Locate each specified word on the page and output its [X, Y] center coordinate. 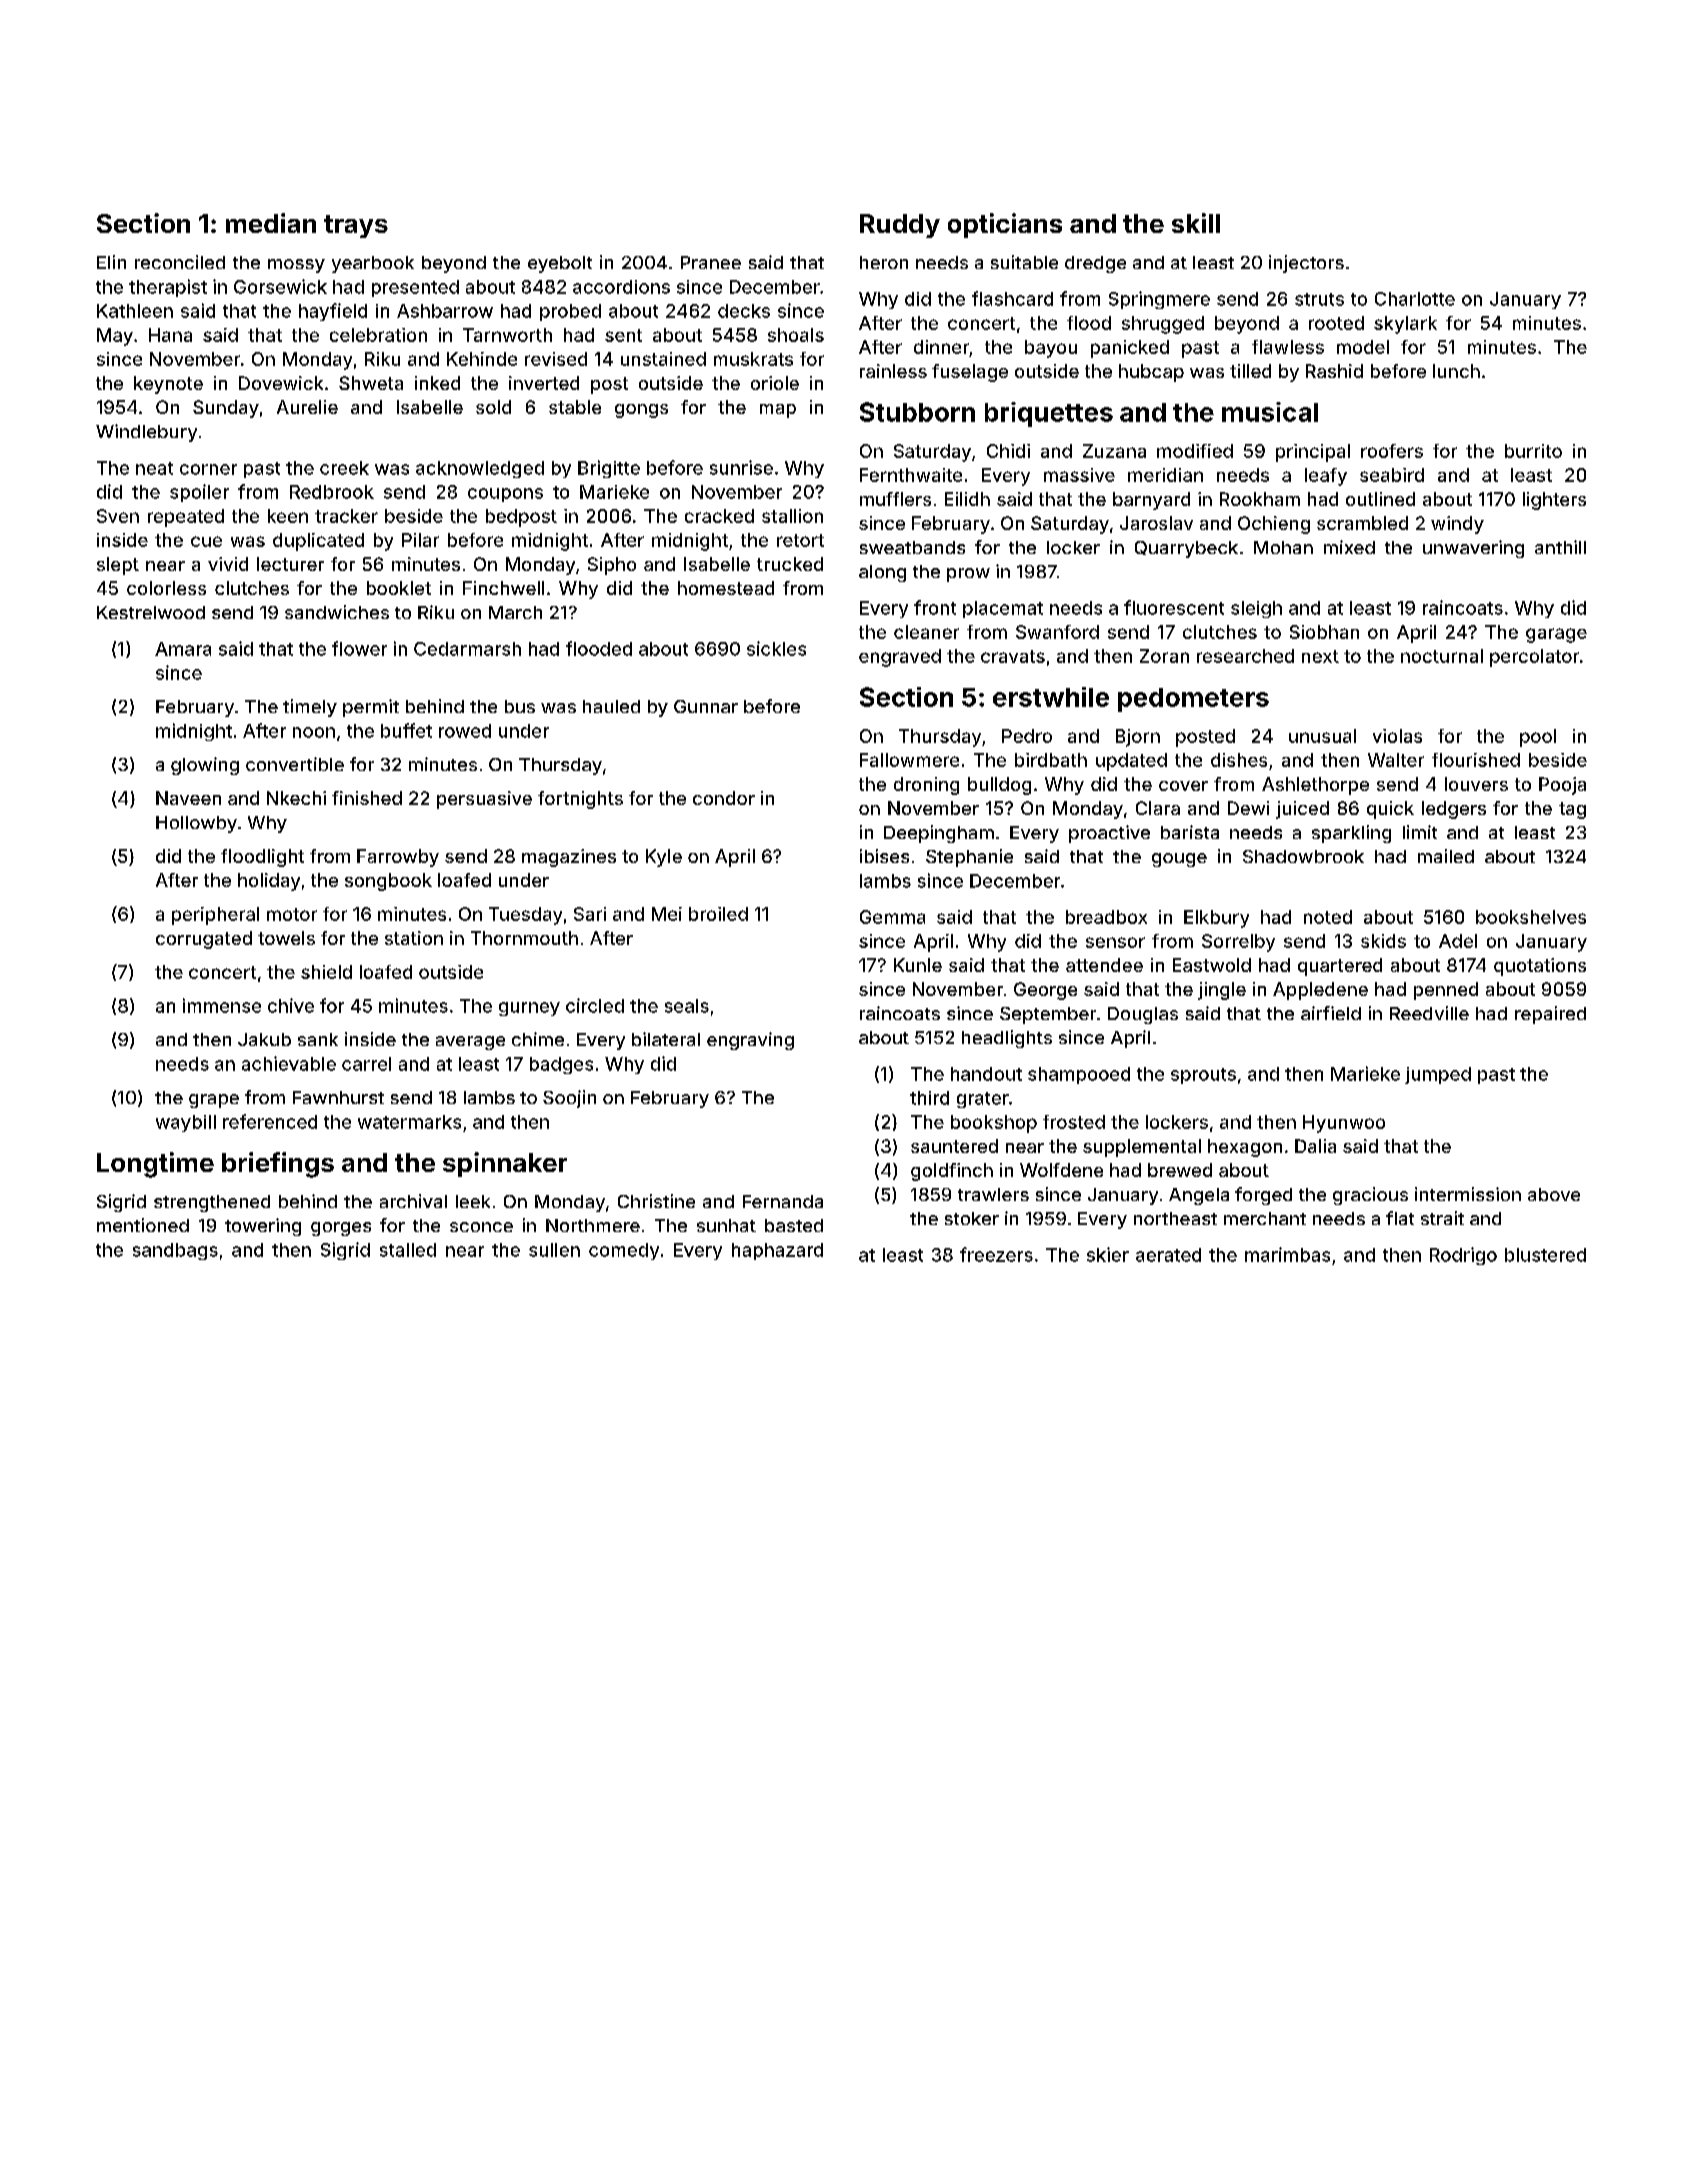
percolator [1534, 658]
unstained [663, 359]
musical [1270, 412]
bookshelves [1531, 917]
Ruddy [900, 226]
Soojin [569, 1099]
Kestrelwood [151, 612]
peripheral [215, 916]
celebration [378, 335]
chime [538, 1039]
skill [1196, 223]
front [935, 607]
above [1554, 1194]
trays [356, 226]
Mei [667, 914]
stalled [408, 1250]
